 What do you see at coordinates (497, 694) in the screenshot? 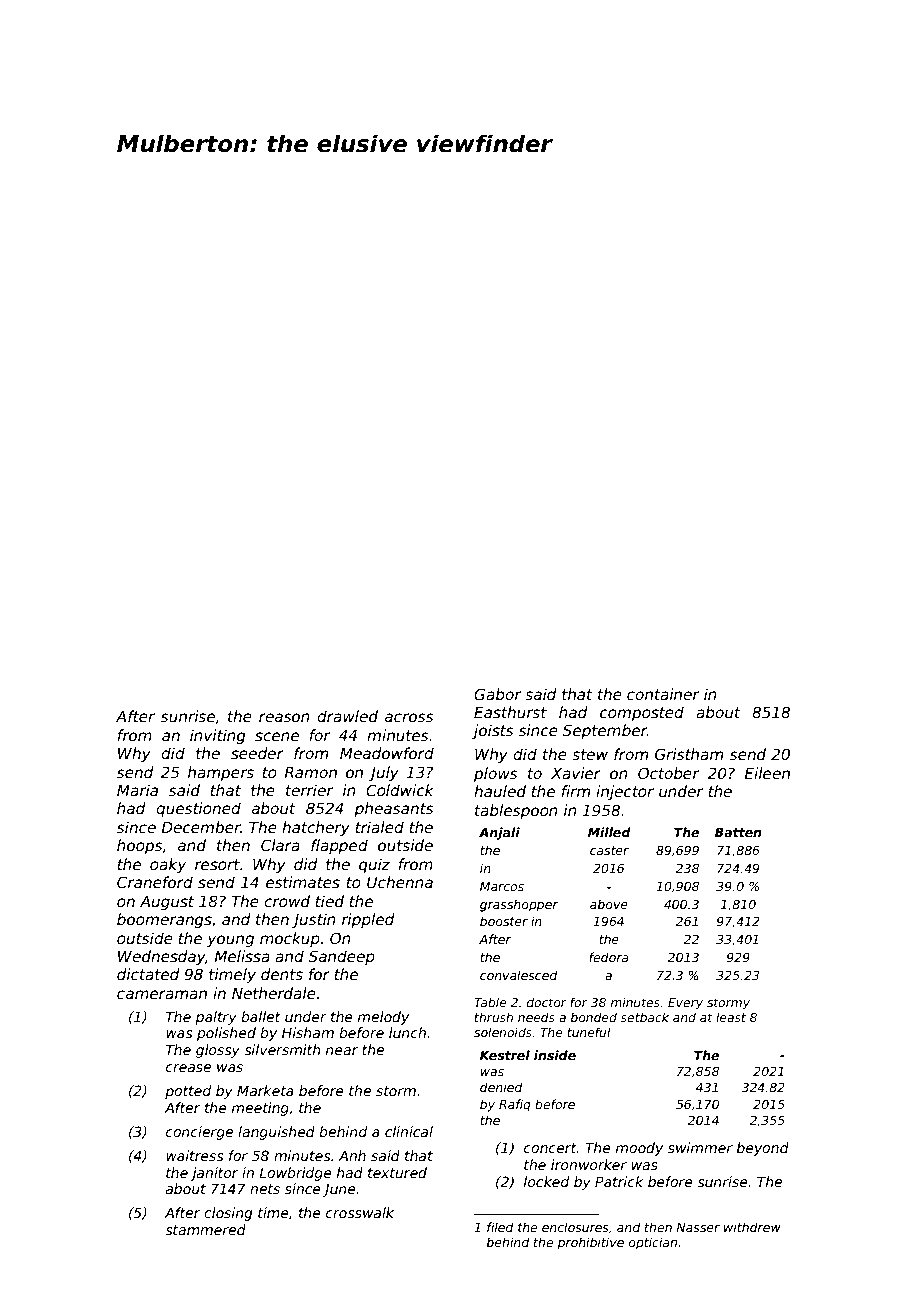
I see `Gabor` at bounding box center [497, 694].
